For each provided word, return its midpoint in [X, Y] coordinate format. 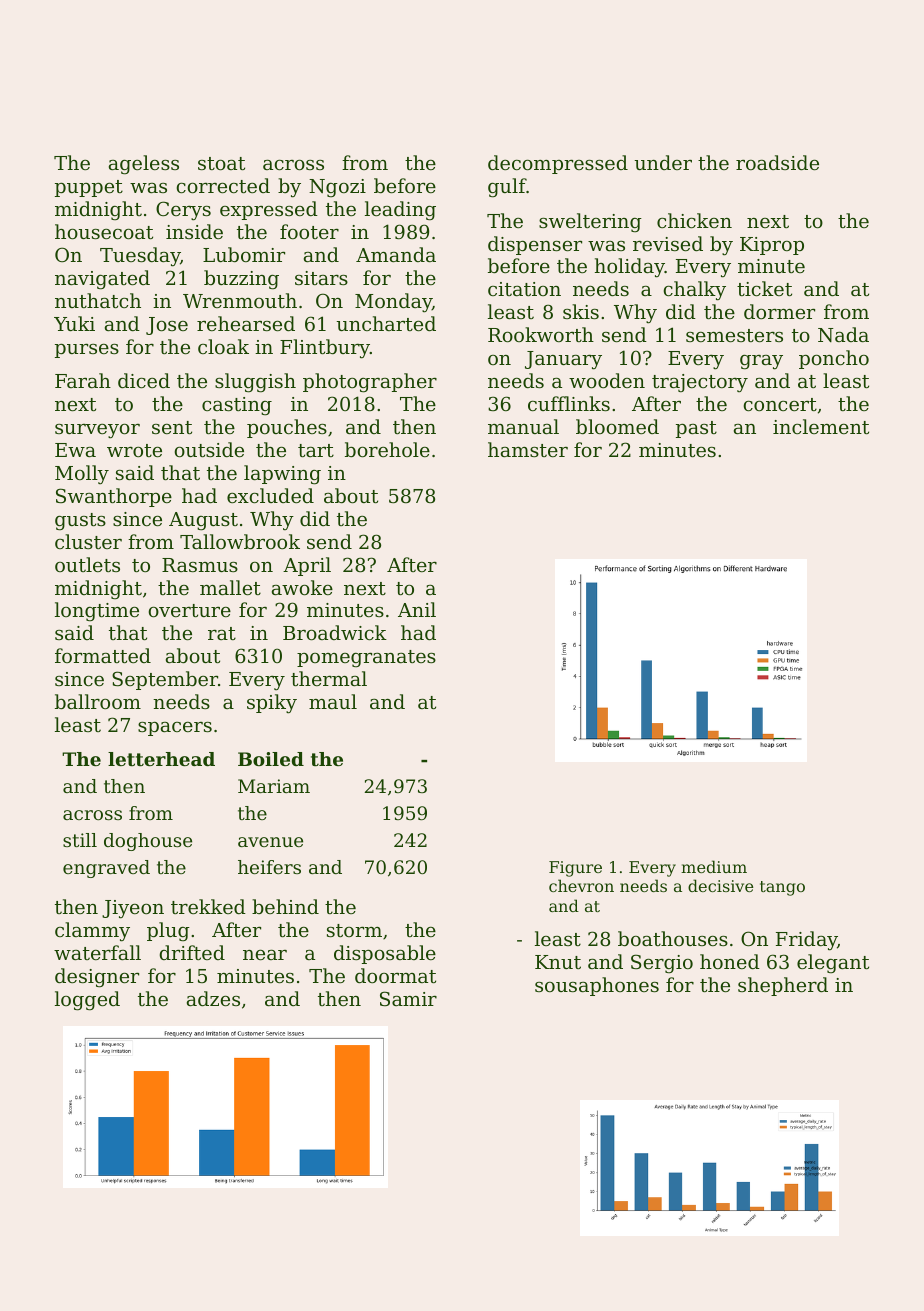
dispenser [535, 245]
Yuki [74, 323]
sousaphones [597, 986]
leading [400, 211]
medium [714, 866]
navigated [102, 280]
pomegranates [366, 659]
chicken [694, 220]
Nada [843, 334]
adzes [213, 998]
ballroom [98, 701]
